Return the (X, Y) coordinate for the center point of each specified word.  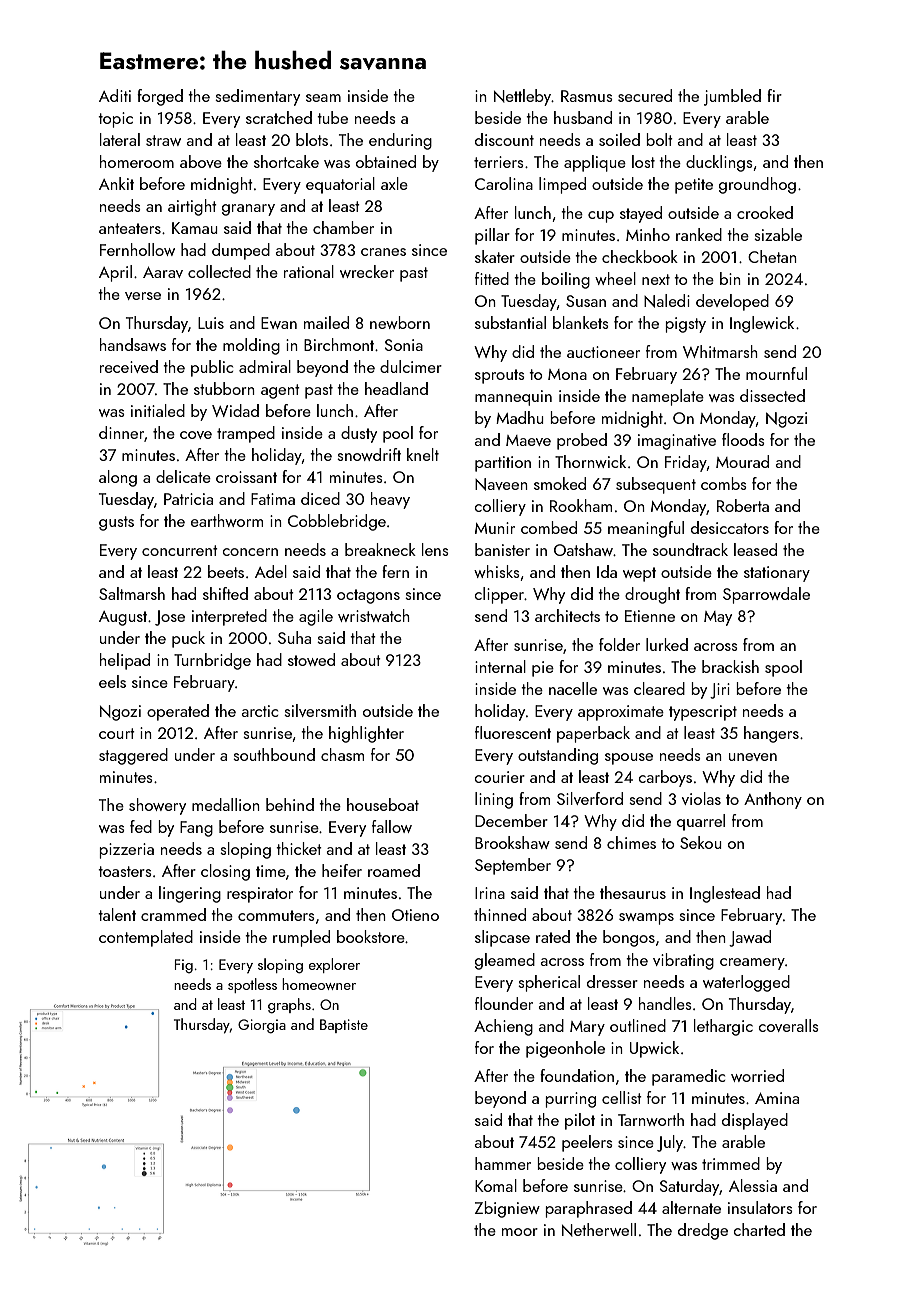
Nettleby (523, 97)
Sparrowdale (766, 595)
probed (582, 441)
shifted (225, 593)
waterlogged (746, 983)
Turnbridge (212, 661)
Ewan (279, 323)
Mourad (742, 461)
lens (435, 549)
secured (645, 95)
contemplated (146, 938)
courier (500, 777)
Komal (496, 1185)
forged (160, 97)
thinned (500, 914)
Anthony (773, 800)
